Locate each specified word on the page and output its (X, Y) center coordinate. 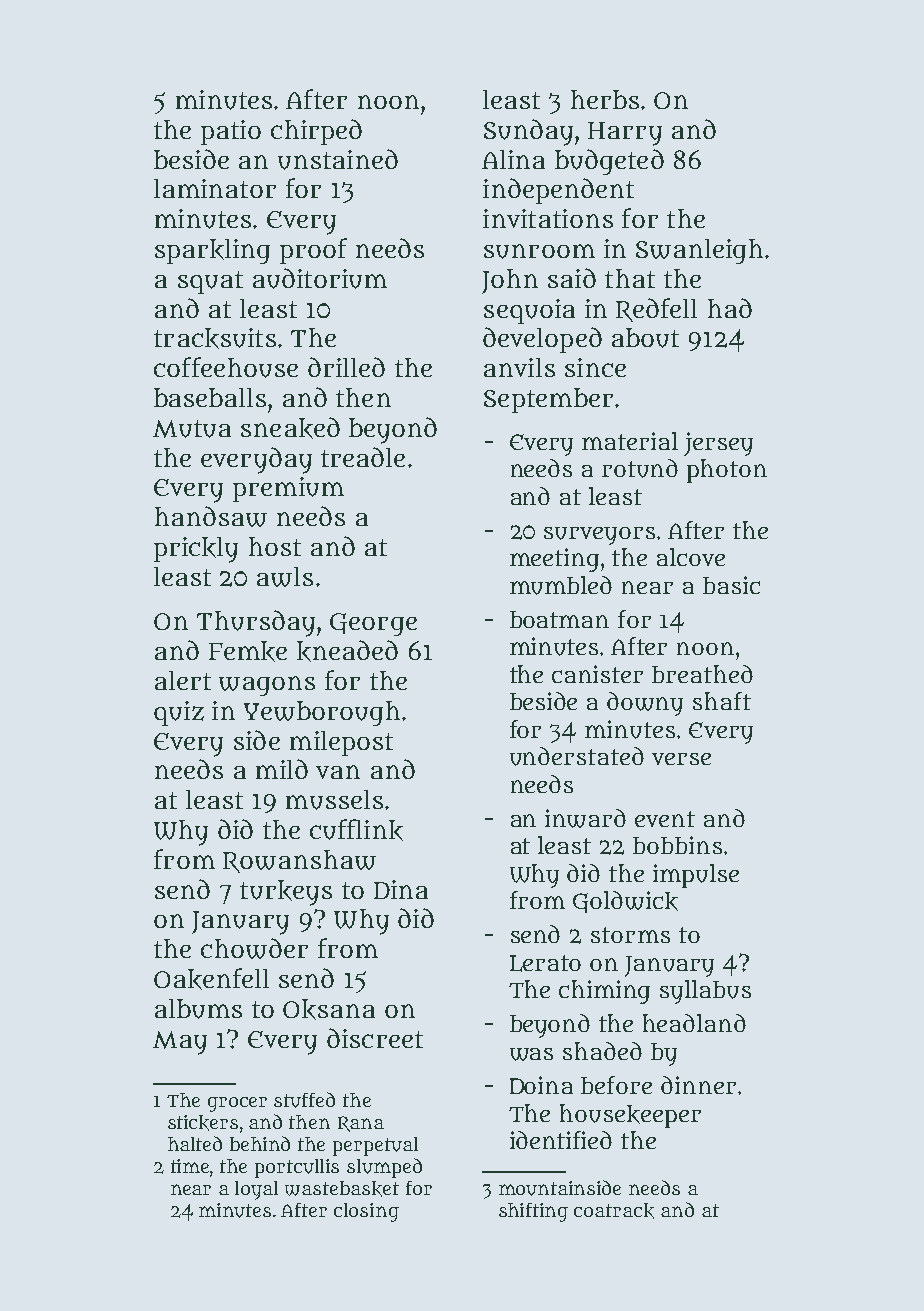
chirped (316, 132)
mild (282, 769)
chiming (604, 992)
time (190, 1166)
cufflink (356, 830)
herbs (605, 99)
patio (231, 132)
